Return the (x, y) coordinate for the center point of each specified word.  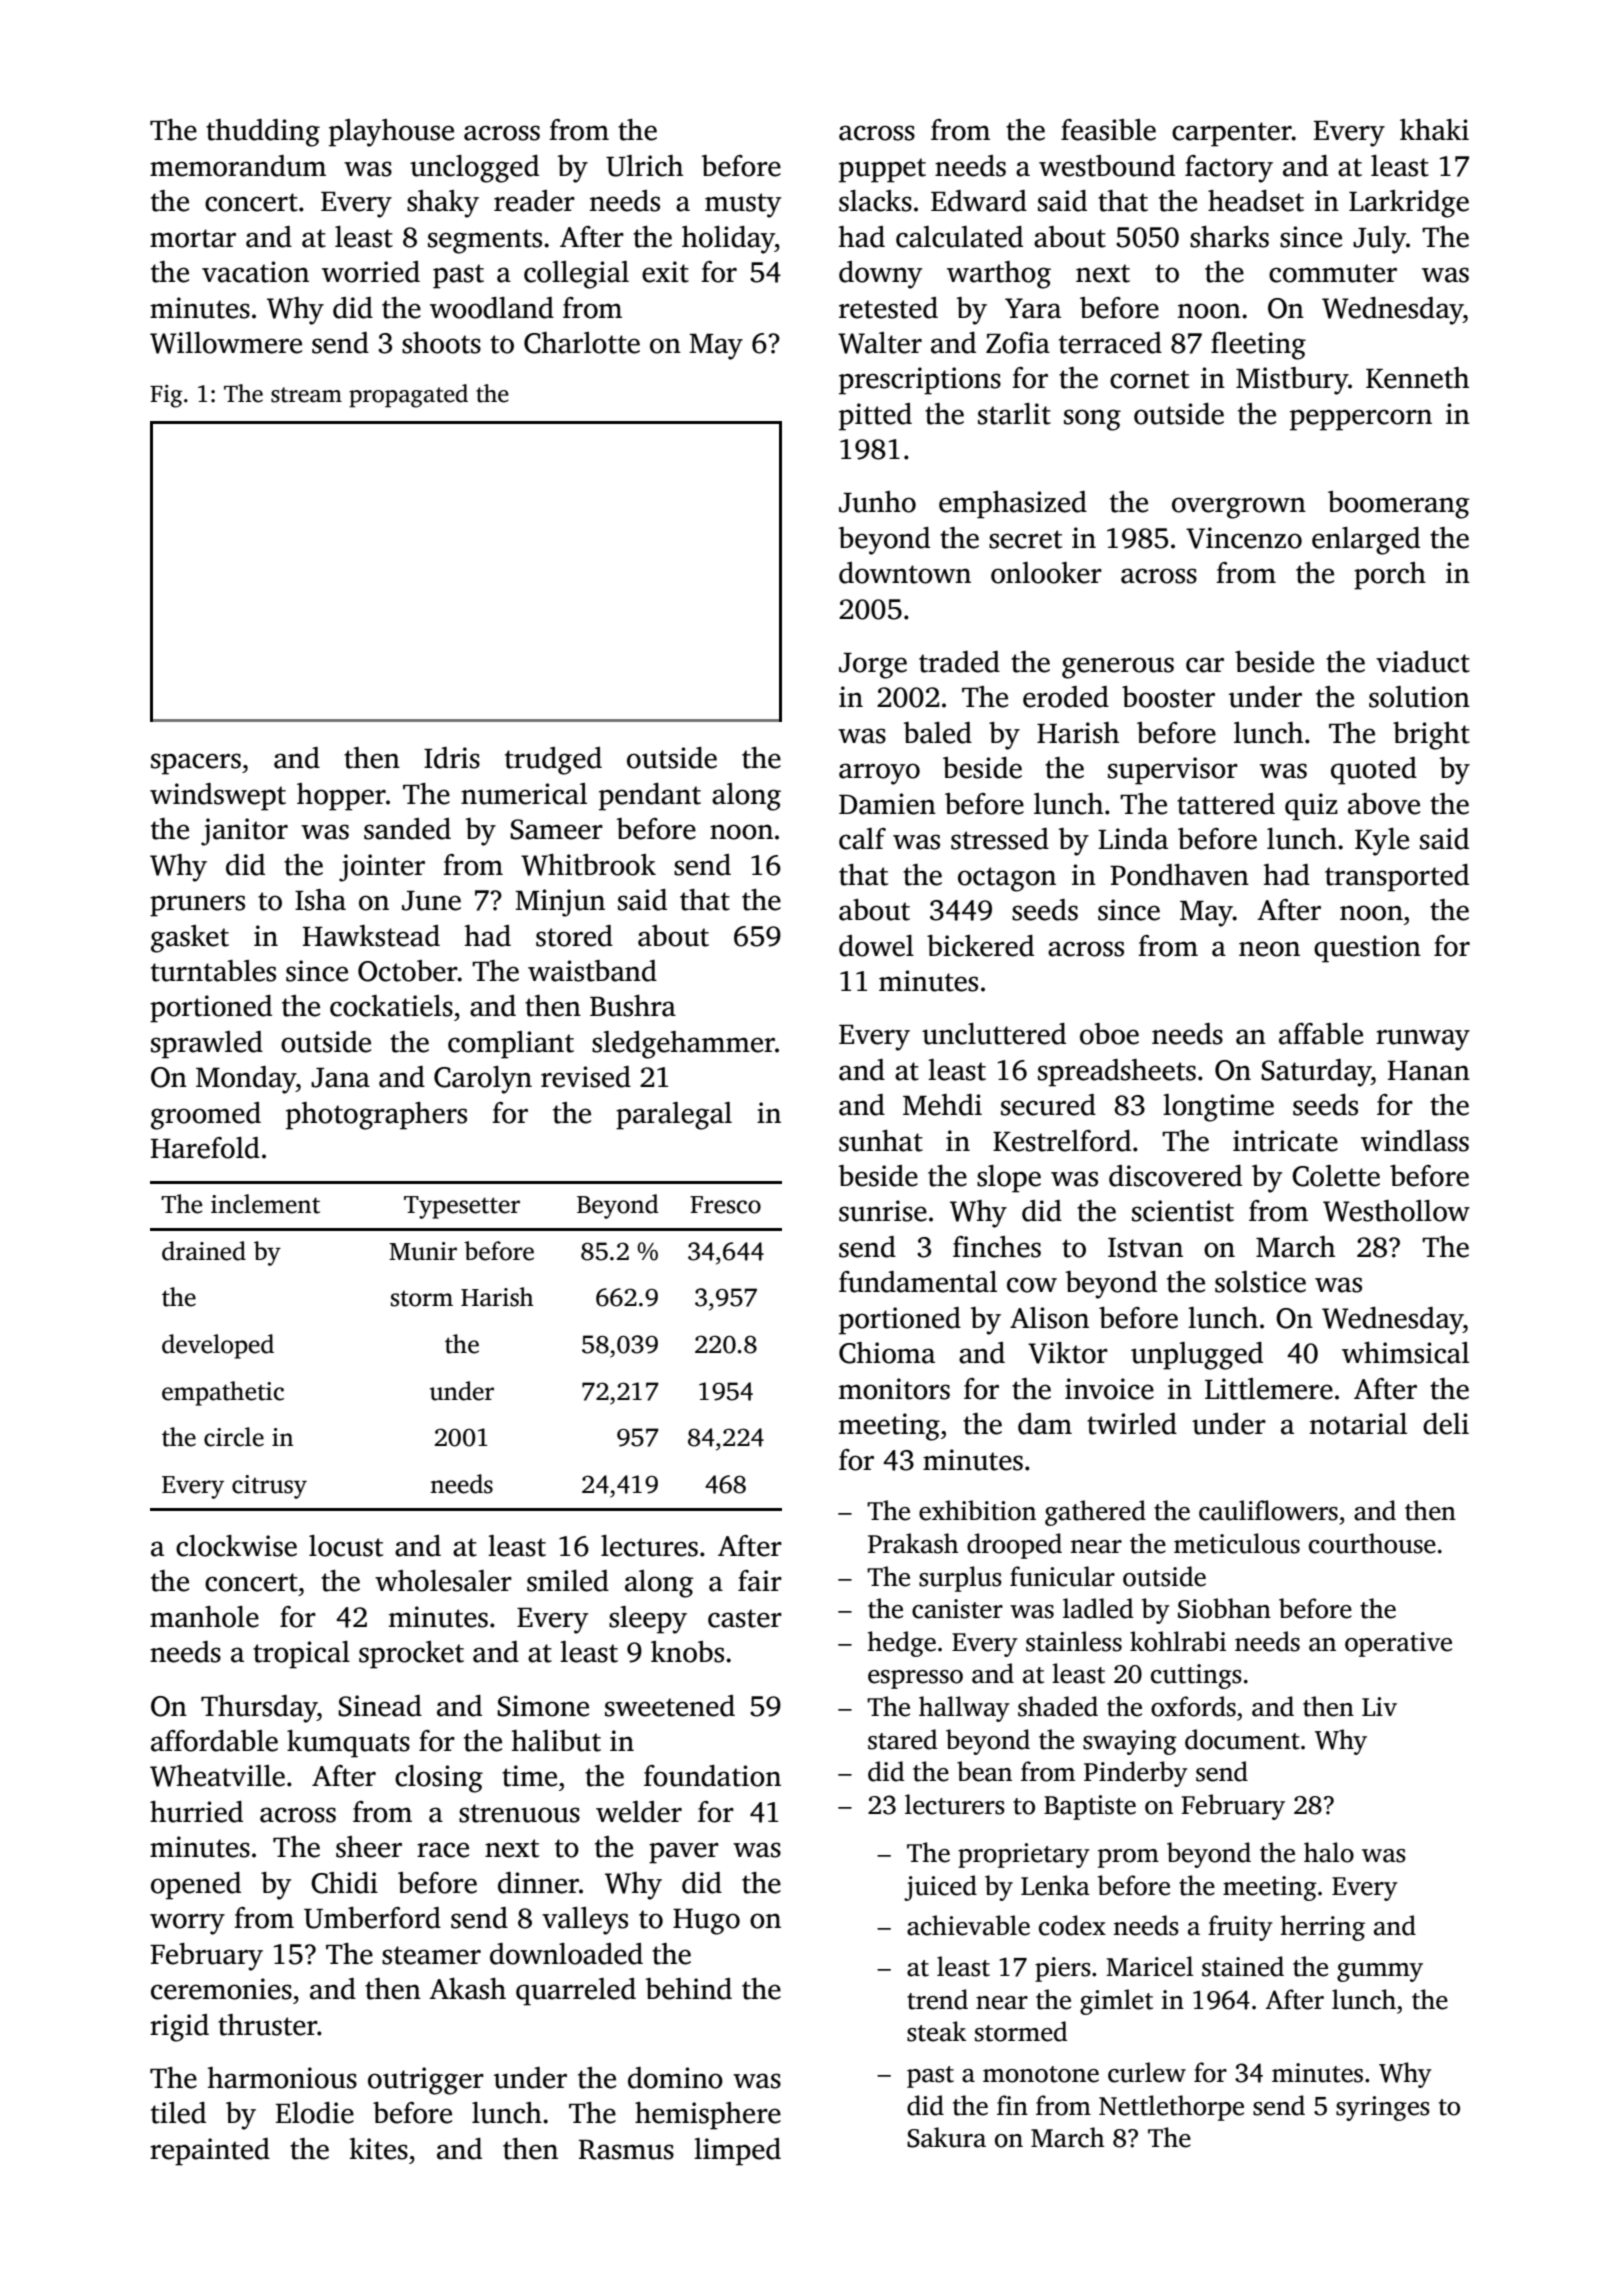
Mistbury (1292, 381)
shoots (441, 343)
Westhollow (1396, 1211)
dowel (876, 946)
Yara (1033, 308)
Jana (340, 1078)
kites (378, 2149)
